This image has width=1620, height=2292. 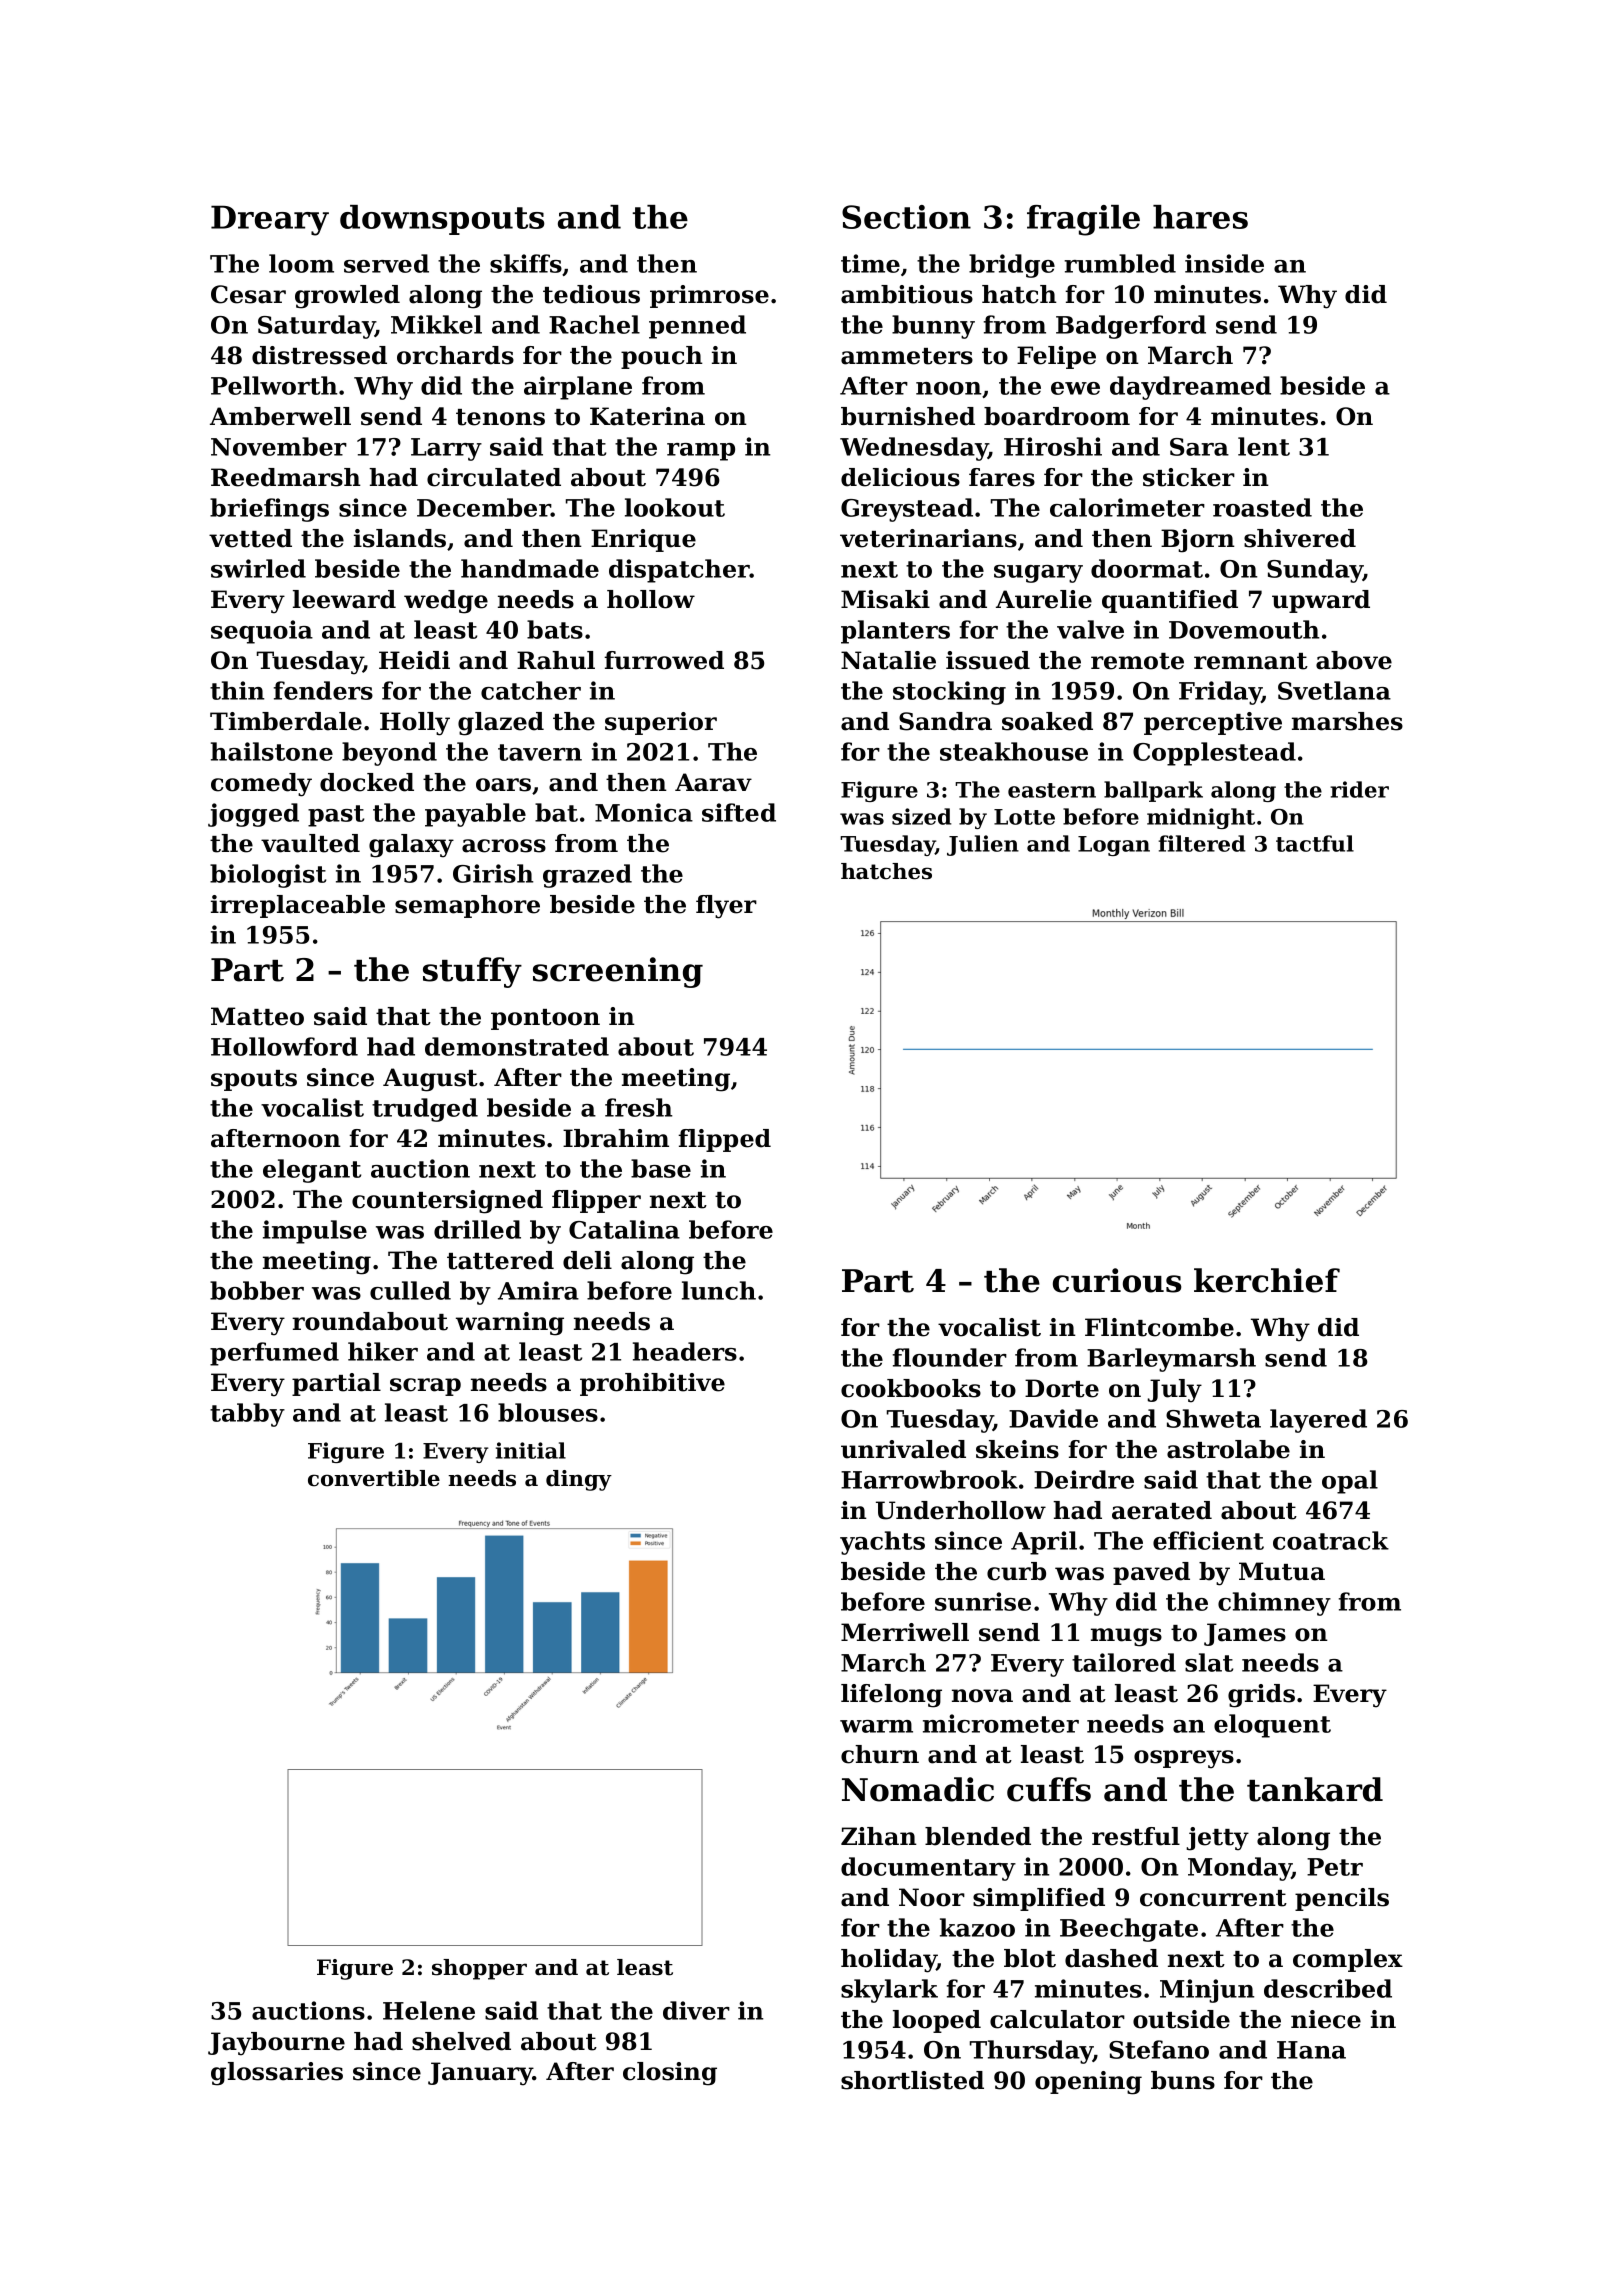 I want to click on Dreary, so click(x=270, y=220).
